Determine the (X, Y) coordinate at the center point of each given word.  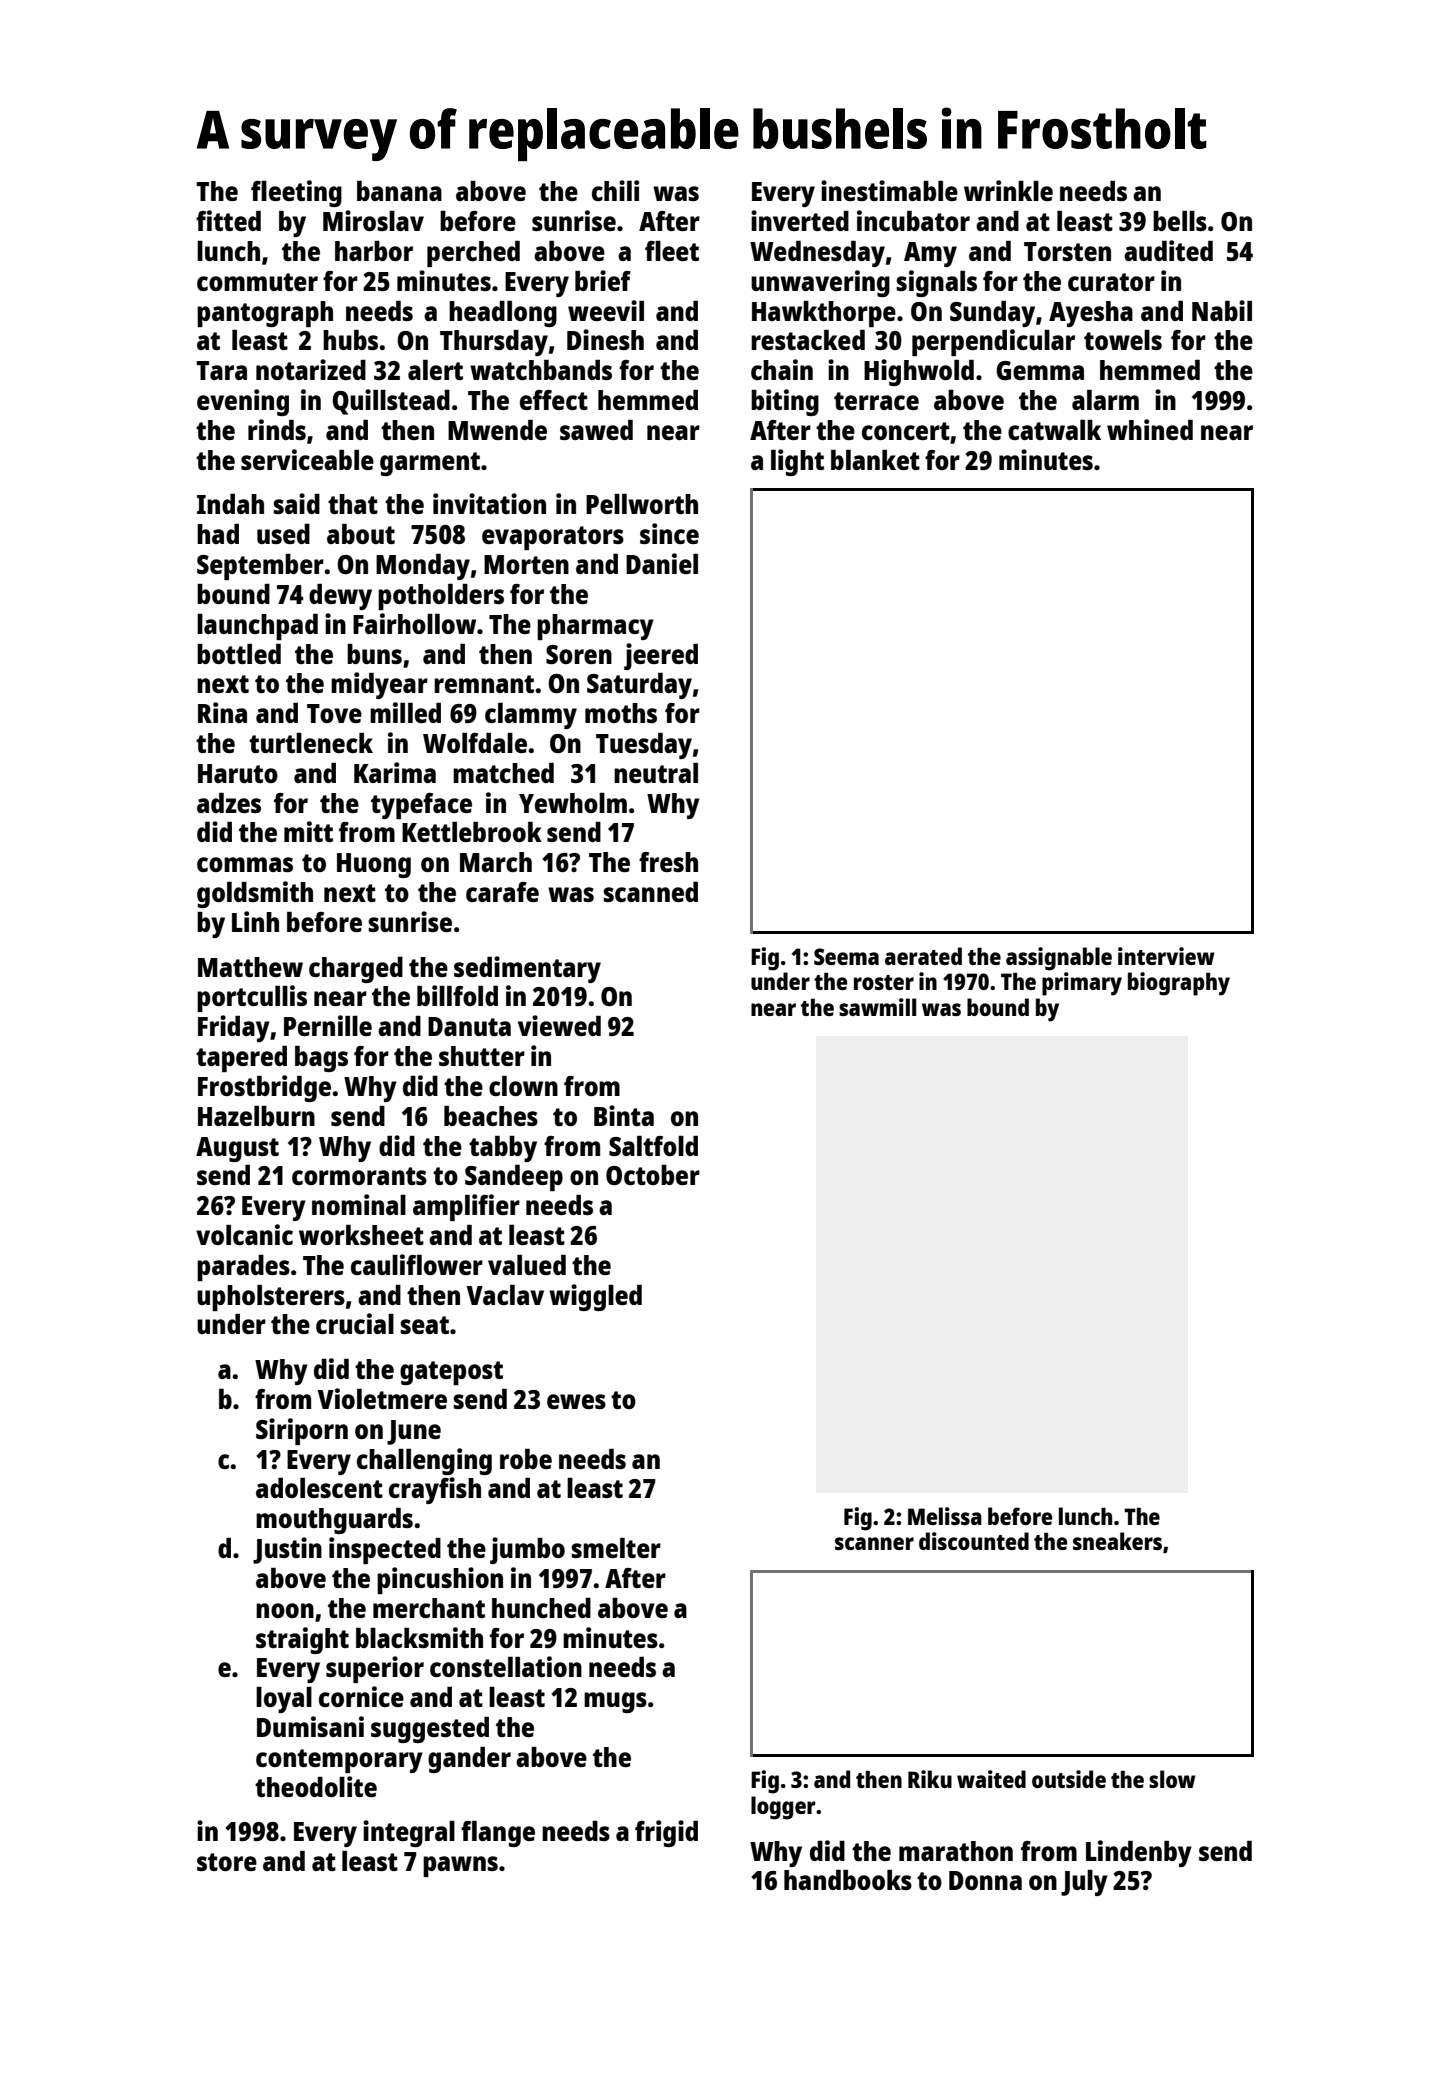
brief (603, 280)
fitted (228, 220)
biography (1179, 984)
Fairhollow (414, 623)
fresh (668, 862)
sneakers (1117, 1541)
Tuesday (644, 746)
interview (1166, 956)
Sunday (992, 314)
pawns (460, 1866)
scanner (874, 1543)
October (653, 1175)
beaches (491, 1116)
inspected (385, 1550)
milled (405, 712)
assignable (1059, 959)
